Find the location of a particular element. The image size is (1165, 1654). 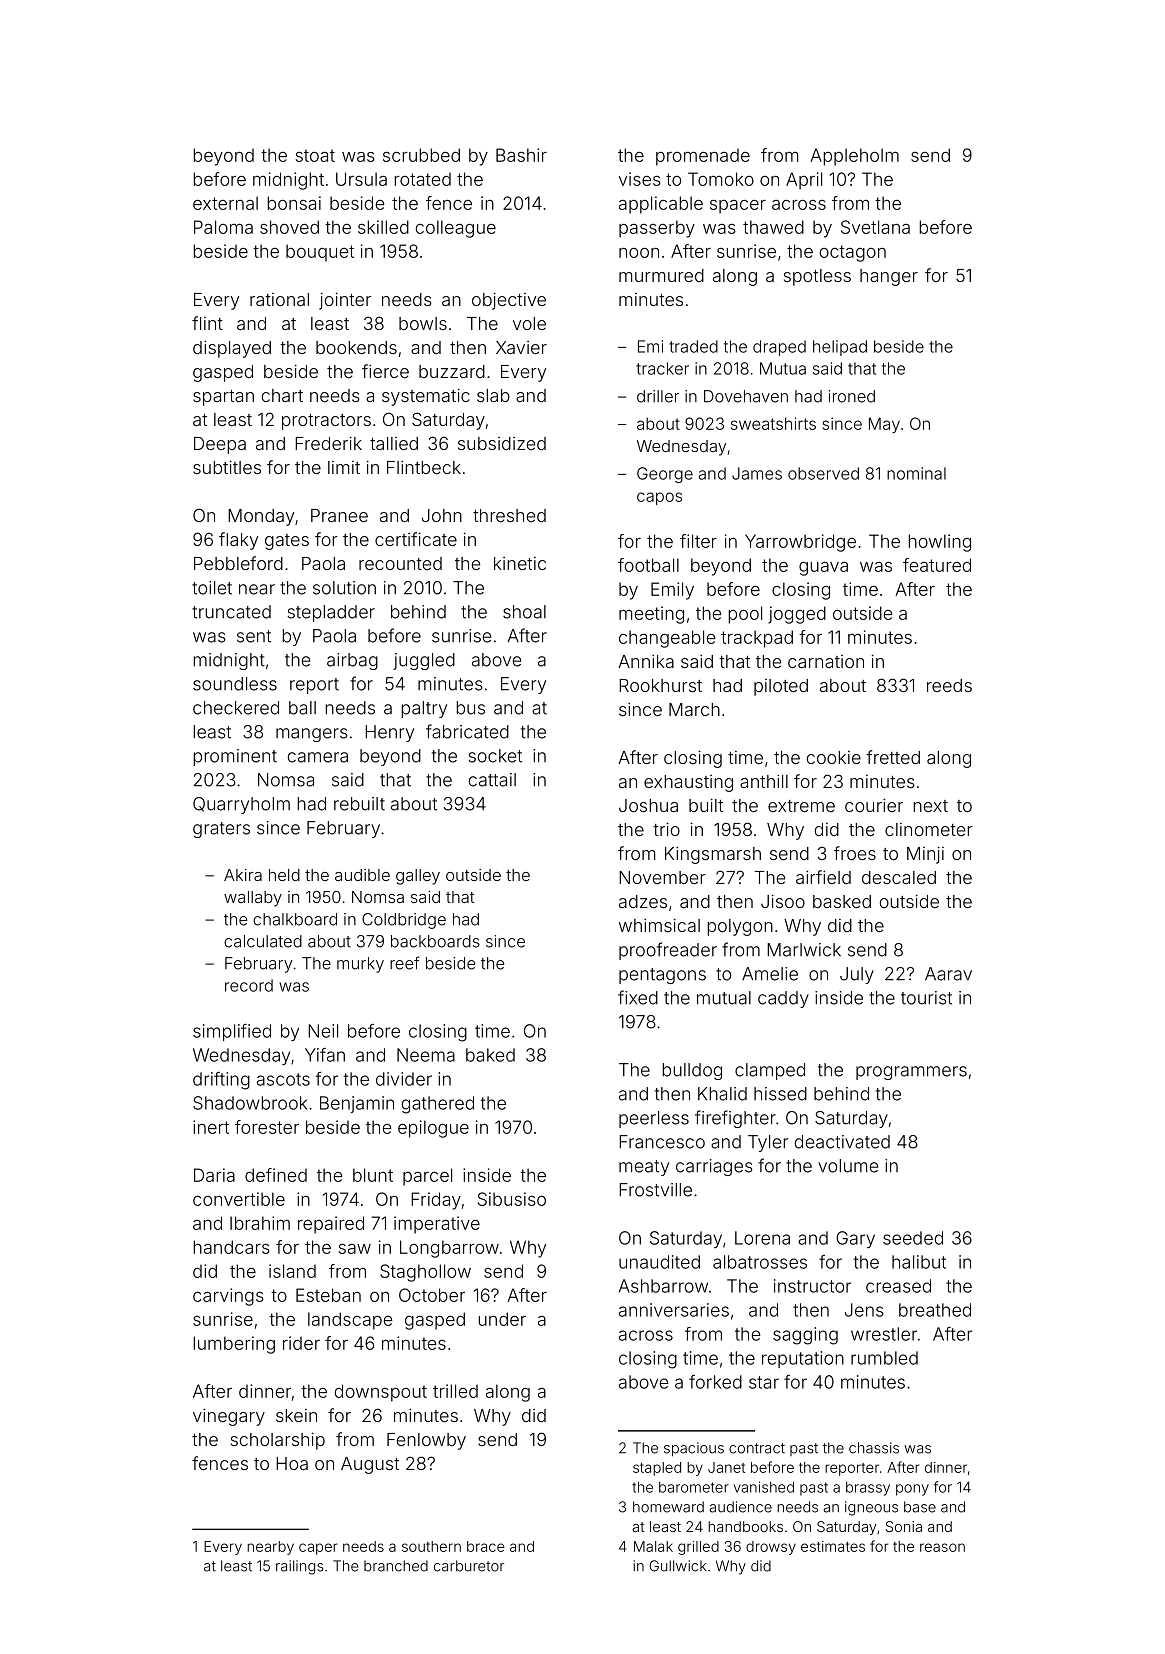

inert is located at coordinates (211, 1127).
